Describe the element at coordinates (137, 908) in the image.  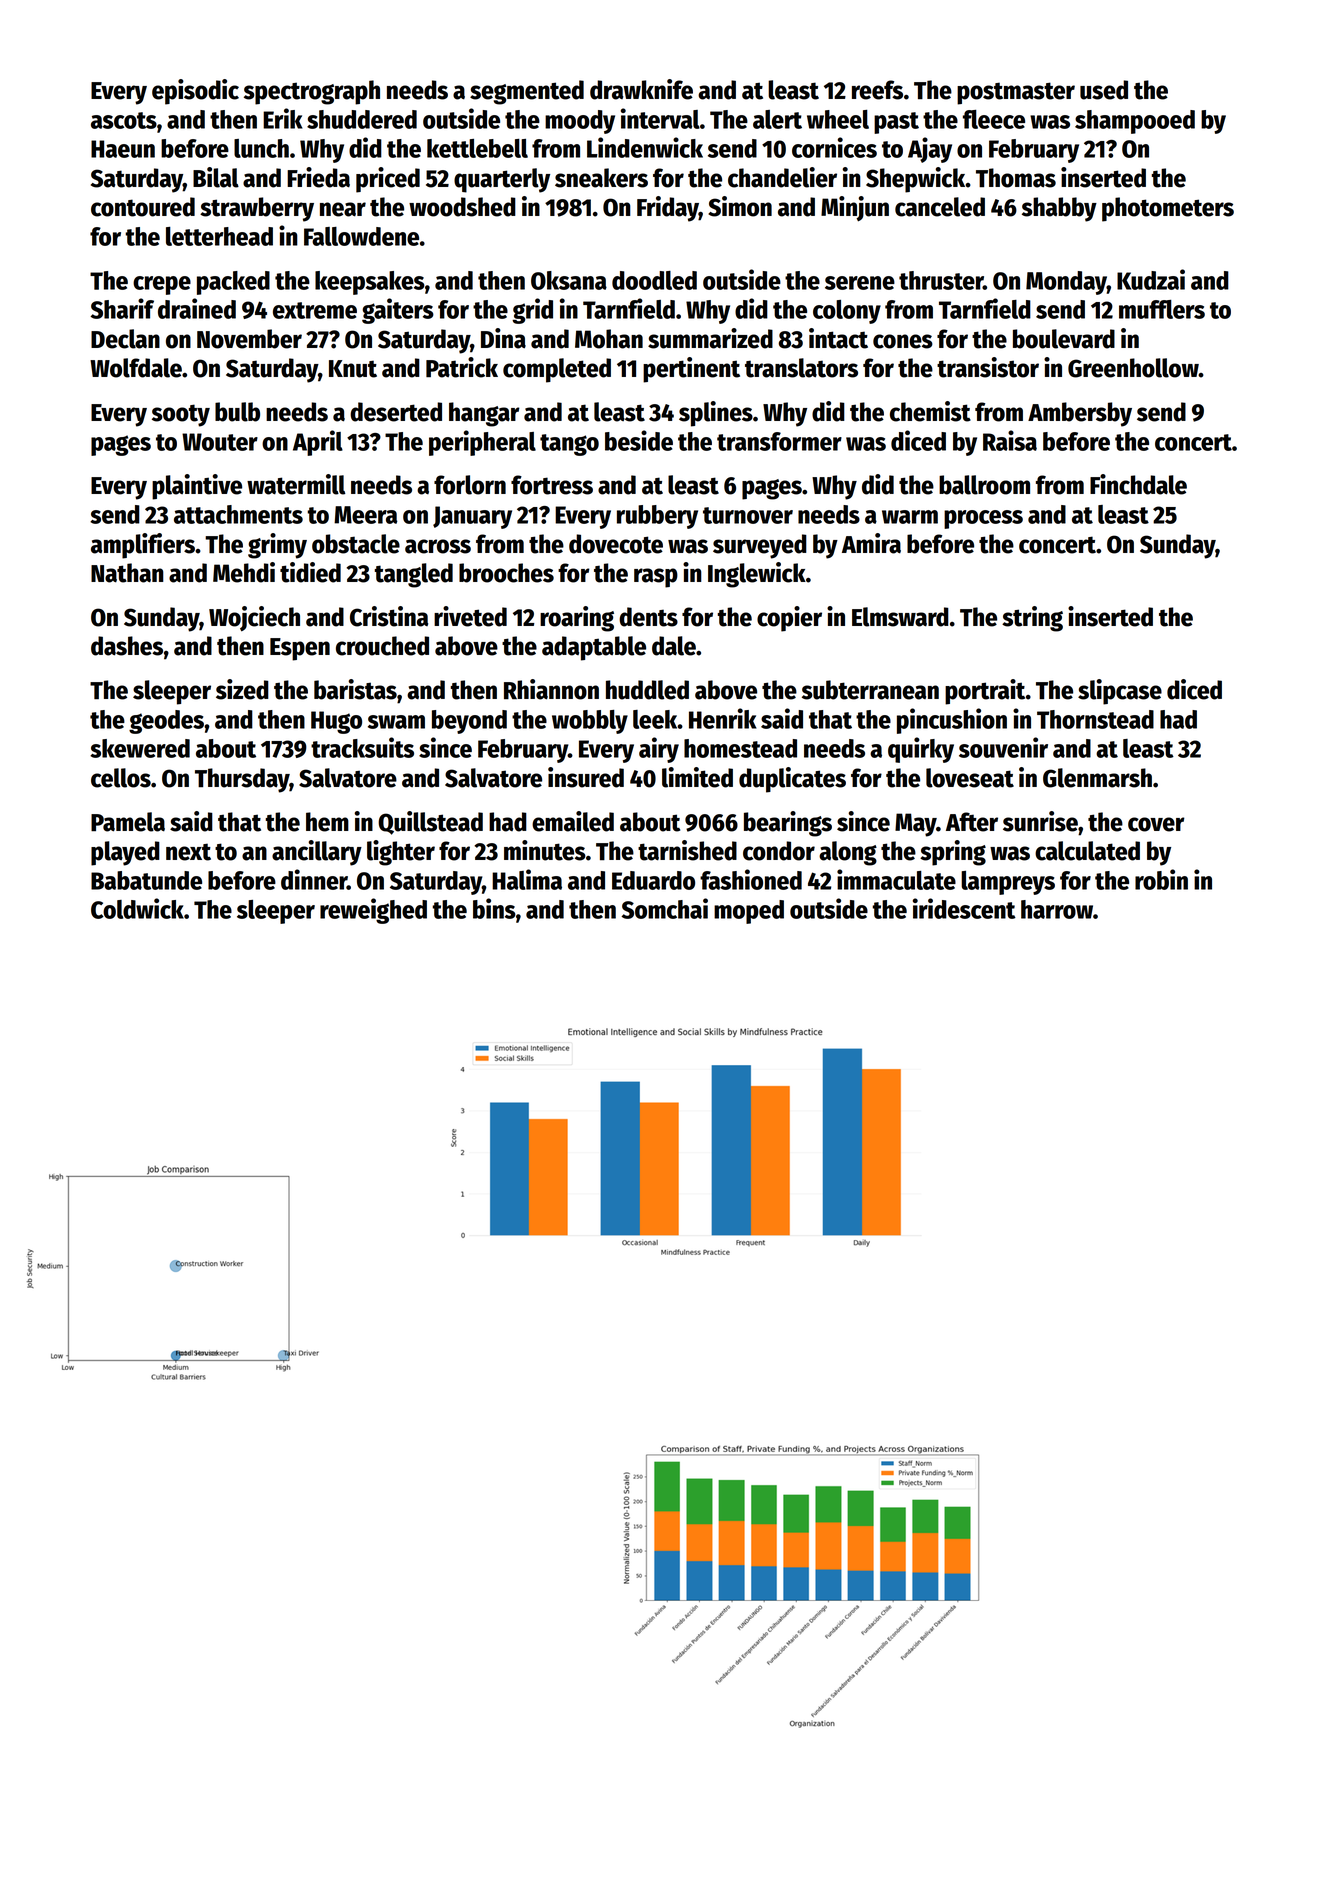
I see `Coldwick` at that location.
